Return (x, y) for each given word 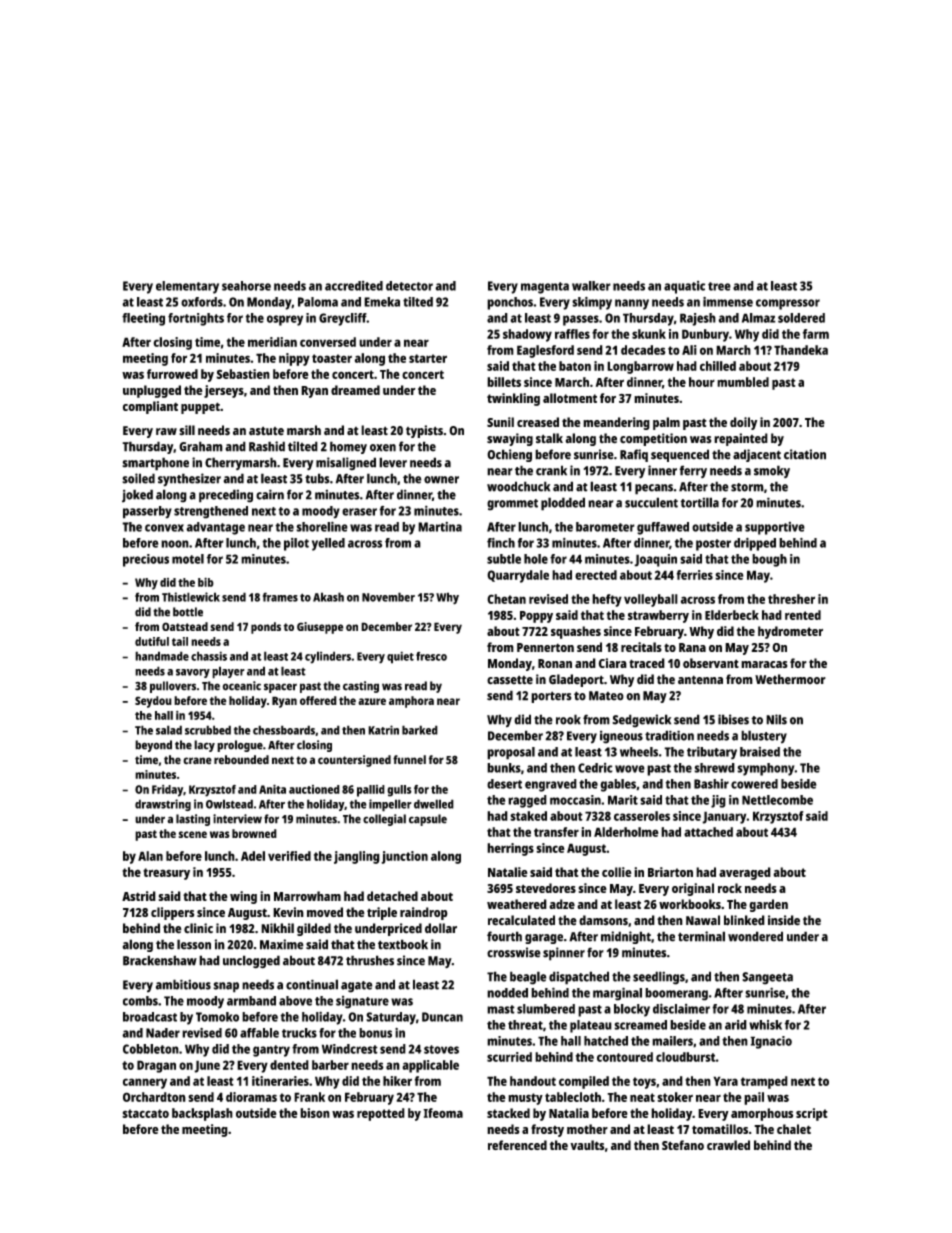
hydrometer (790, 632)
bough (769, 560)
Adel (253, 856)
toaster (332, 358)
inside (784, 920)
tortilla (699, 502)
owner (441, 480)
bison (315, 1113)
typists (424, 431)
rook (568, 719)
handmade (162, 656)
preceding (226, 496)
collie (617, 872)
